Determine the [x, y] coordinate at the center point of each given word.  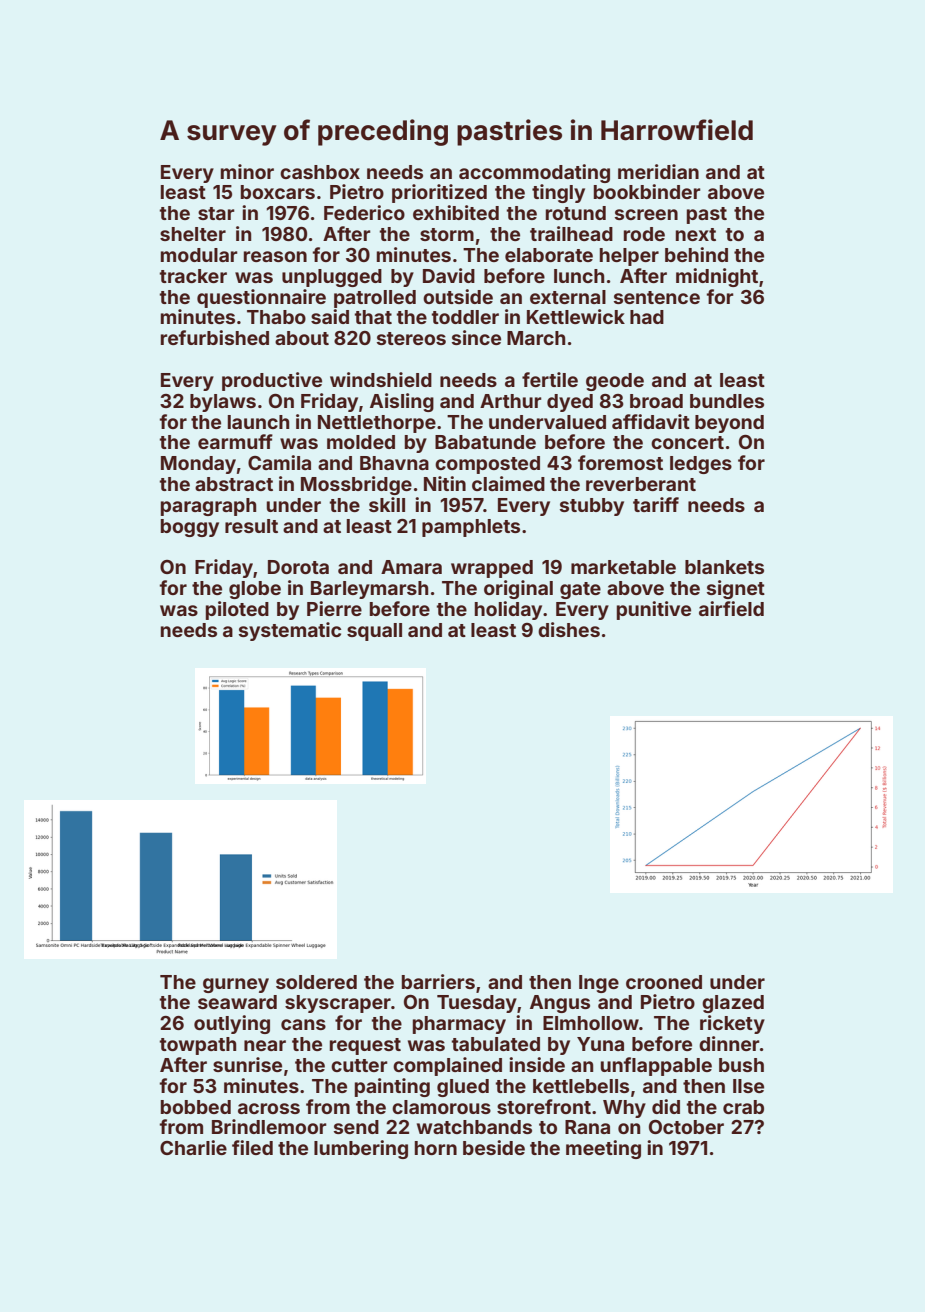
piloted [237, 610]
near [265, 1045]
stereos [411, 338]
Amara [411, 567]
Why [624, 1109]
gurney [236, 985]
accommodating [534, 173]
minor [247, 171]
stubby [592, 507]
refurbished [215, 337]
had [647, 317]
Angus [560, 1004]
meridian [658, 171]
